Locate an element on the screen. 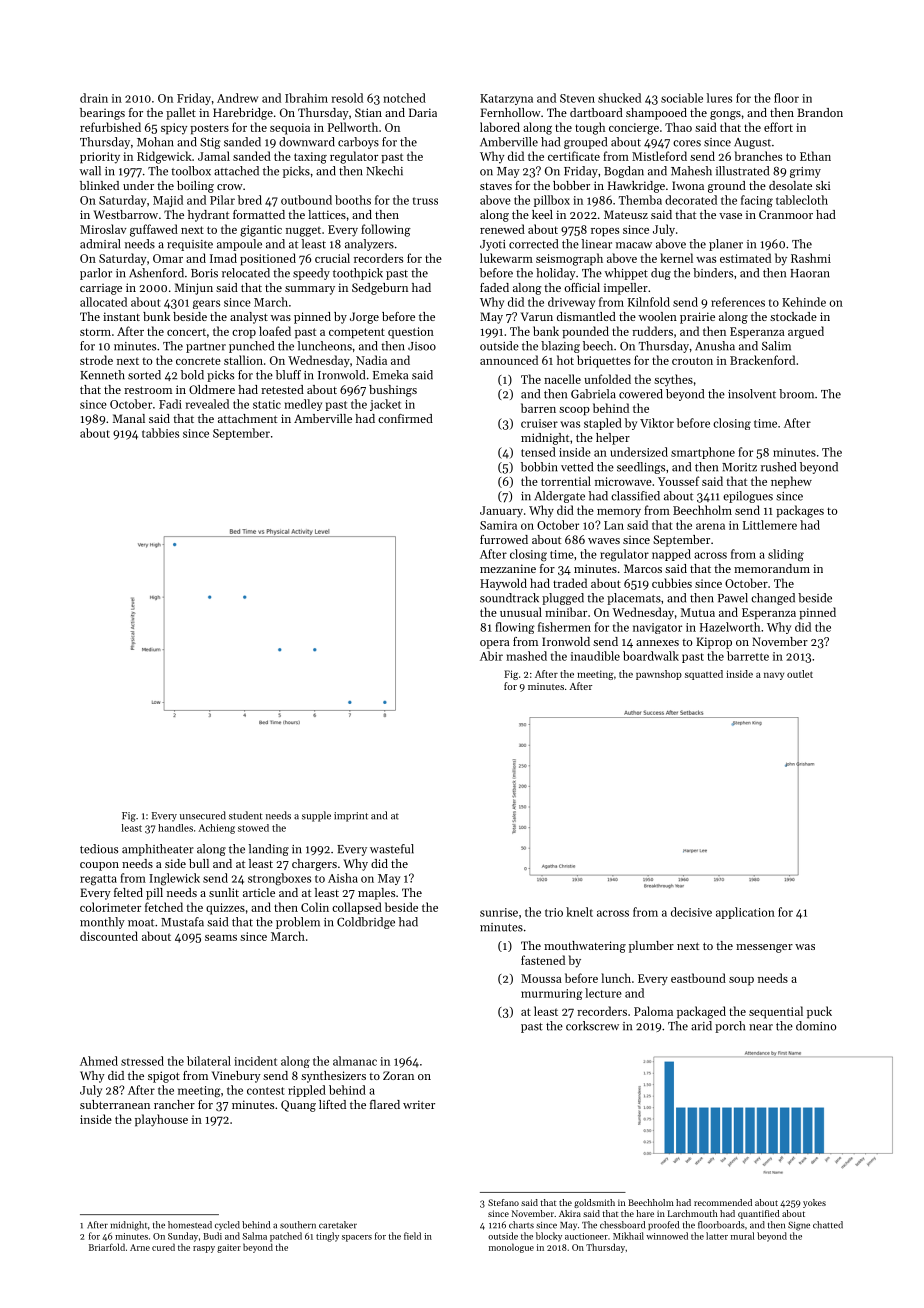 The height and width of the screenshot is (1308, 924). Haywold is located at coordinates (503, 584).
